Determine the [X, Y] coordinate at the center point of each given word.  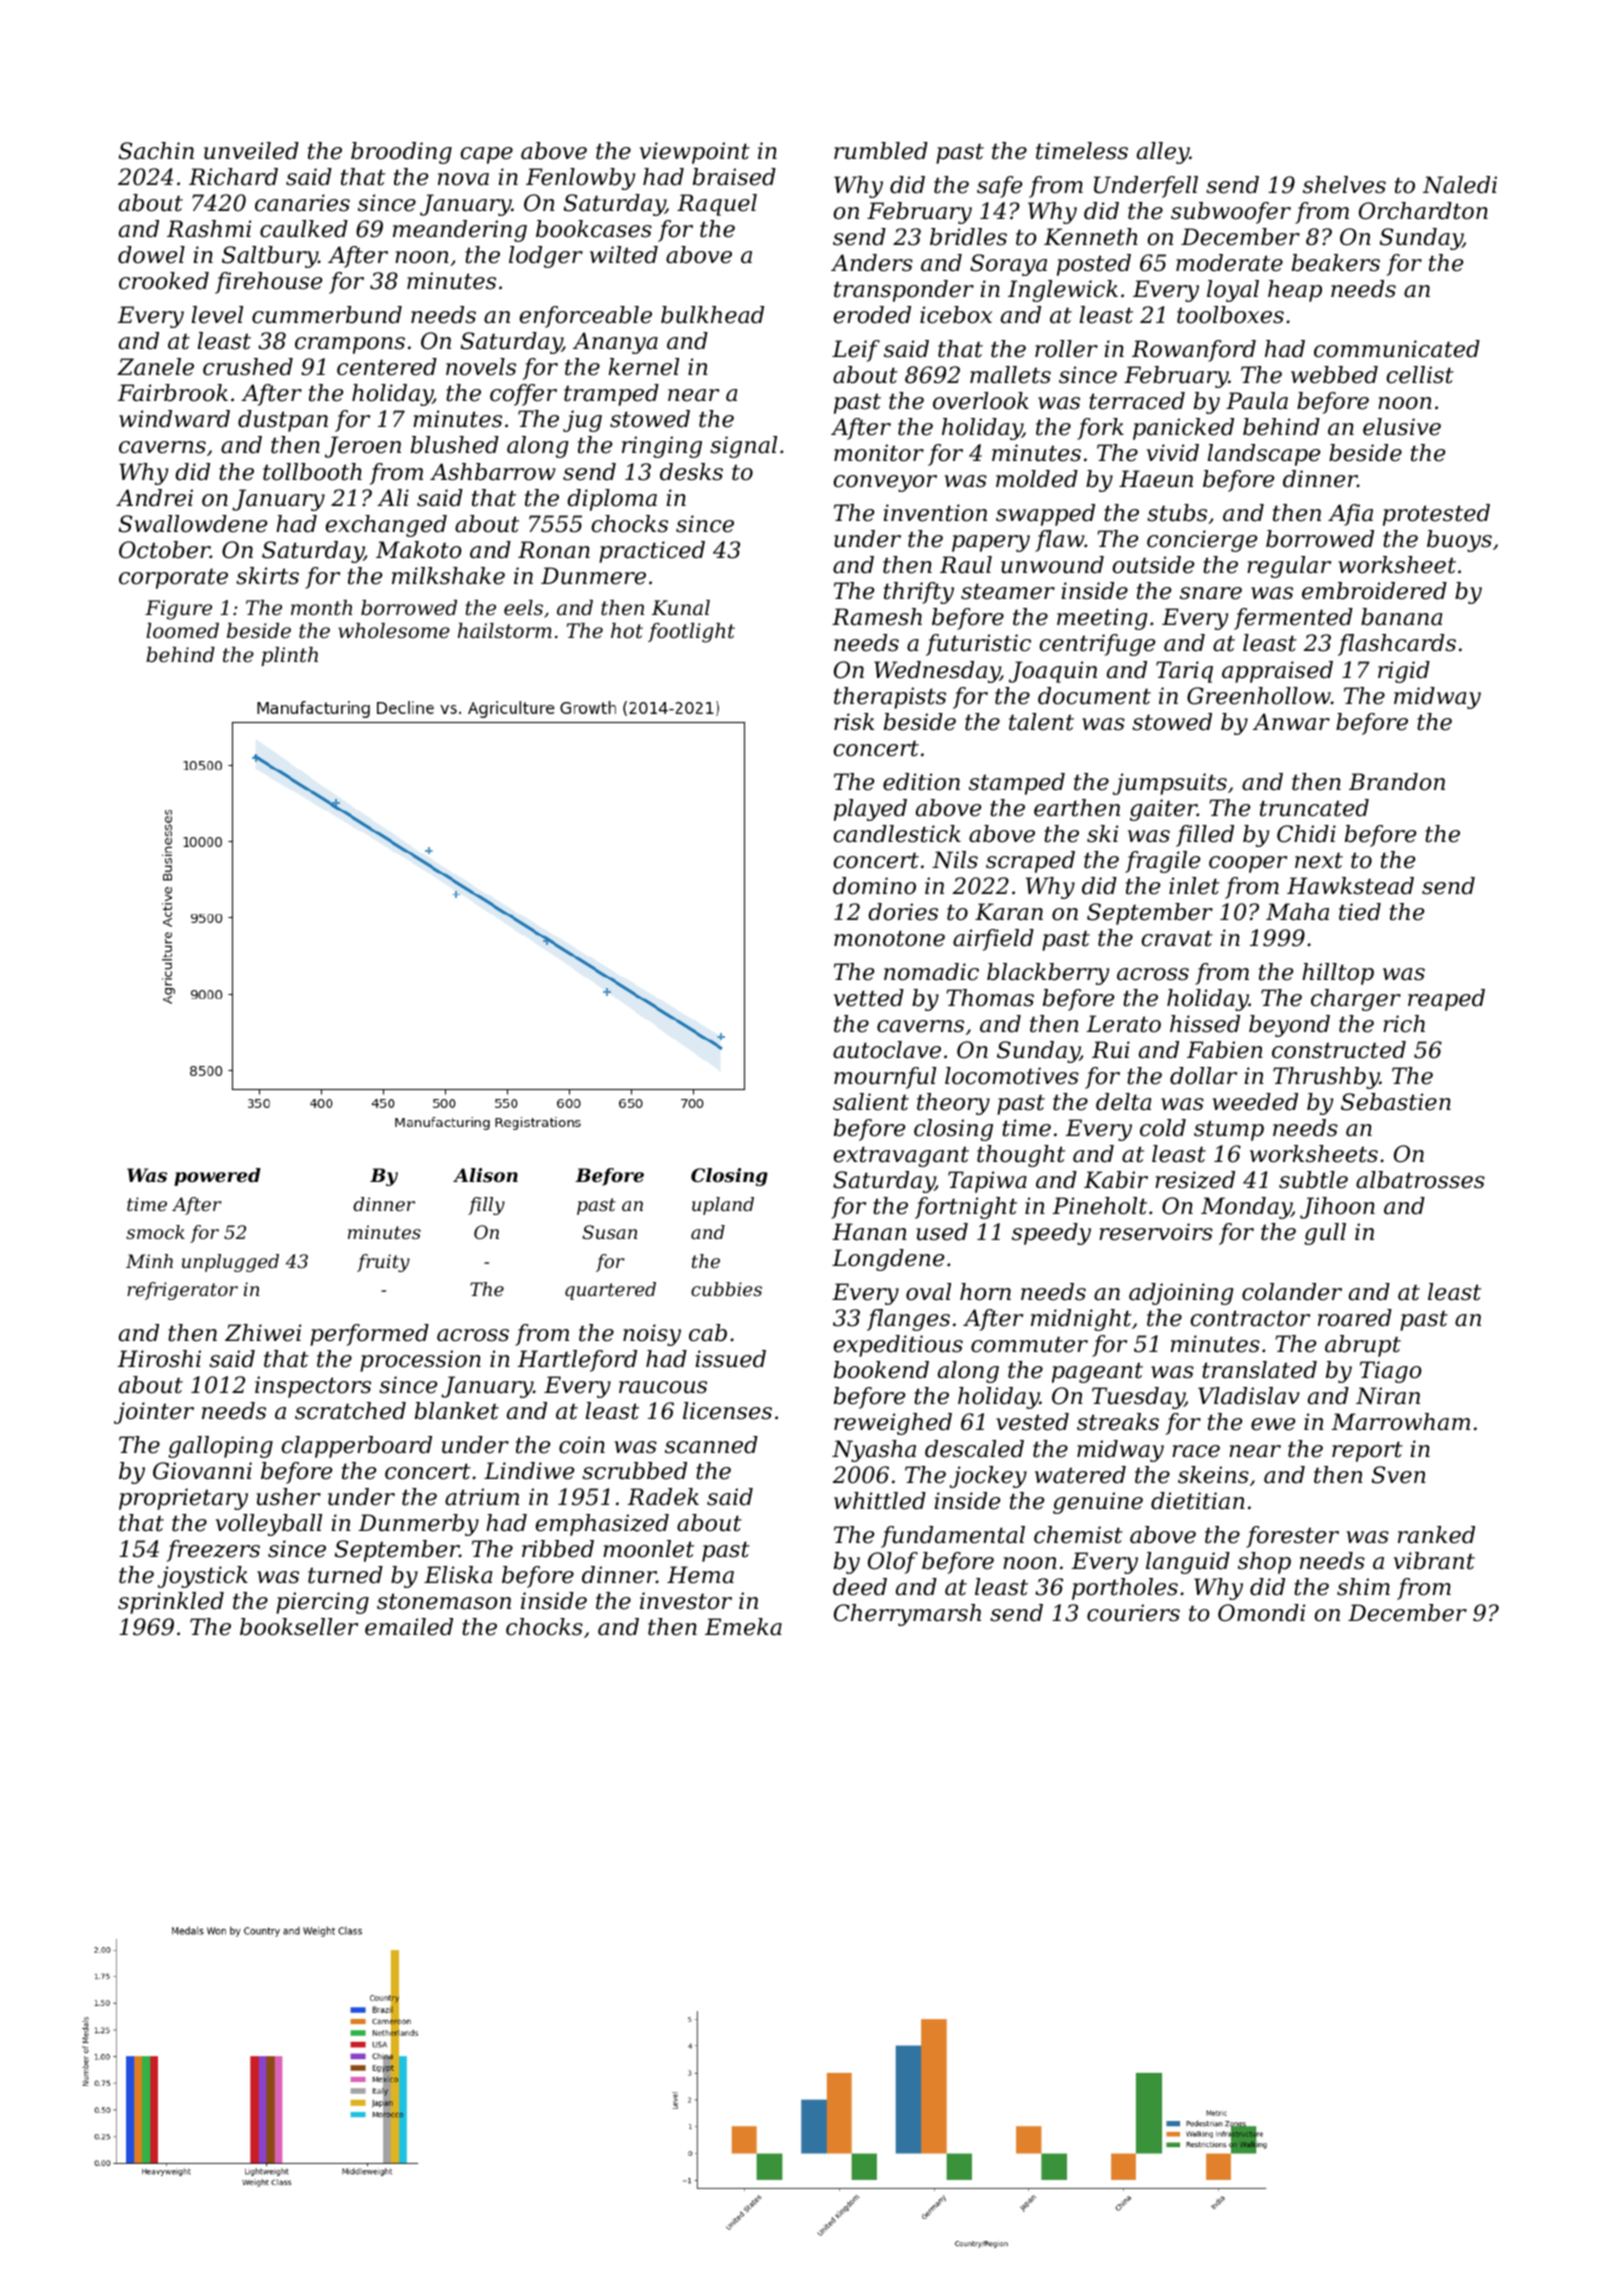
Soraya [1008, 265]
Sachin [156, 151]
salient [871, 1102]
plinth [289, 656]
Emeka [743, 1627]
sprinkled [171, 1603]
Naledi [1460, 185]
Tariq [1184, 672]
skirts [267, 576]
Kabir [1116, 1180]
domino [874, 886]
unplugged [230, 1263]
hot [627, 631]
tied [1360, 912]
